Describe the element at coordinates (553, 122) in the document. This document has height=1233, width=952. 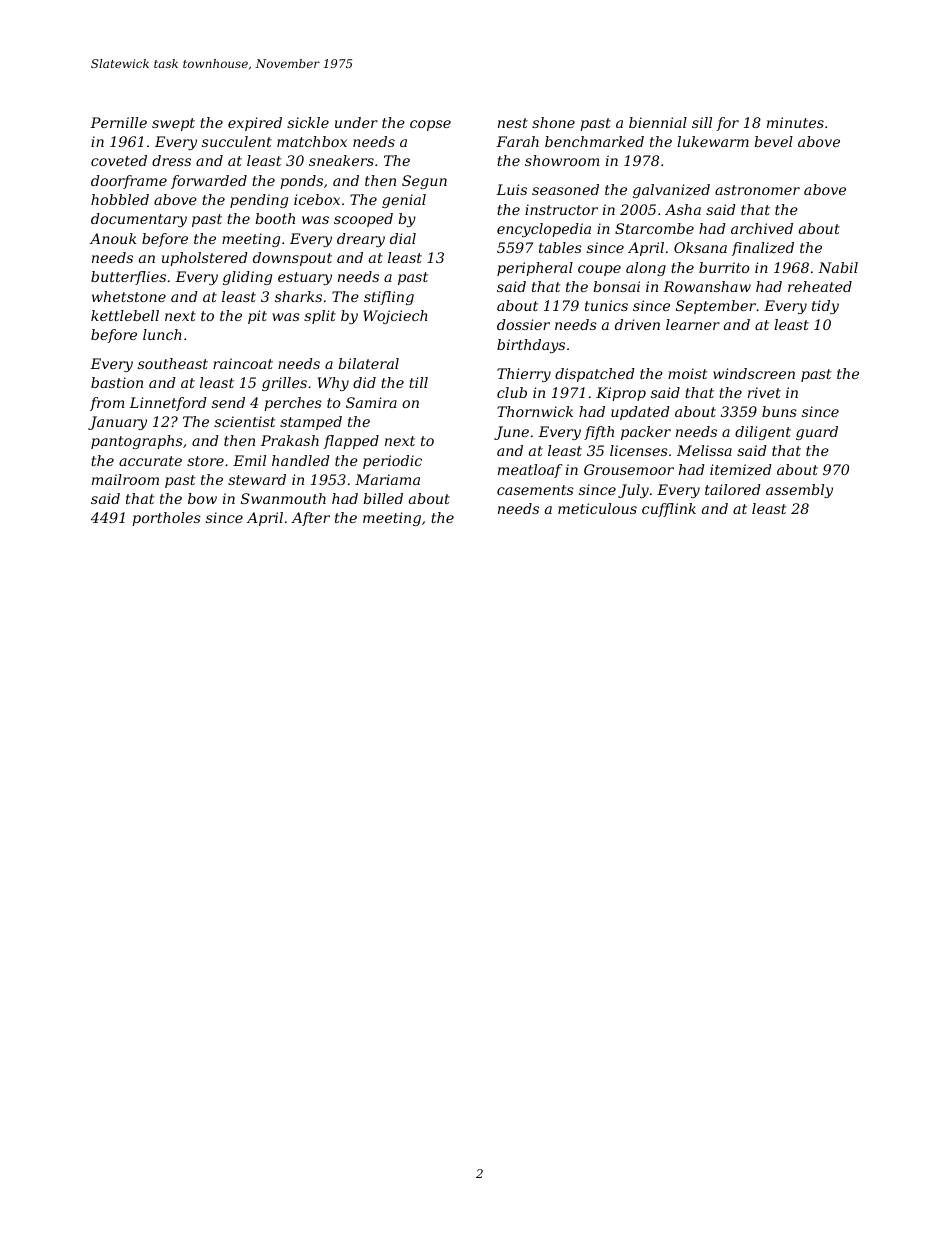
I see `shone` at that location.
